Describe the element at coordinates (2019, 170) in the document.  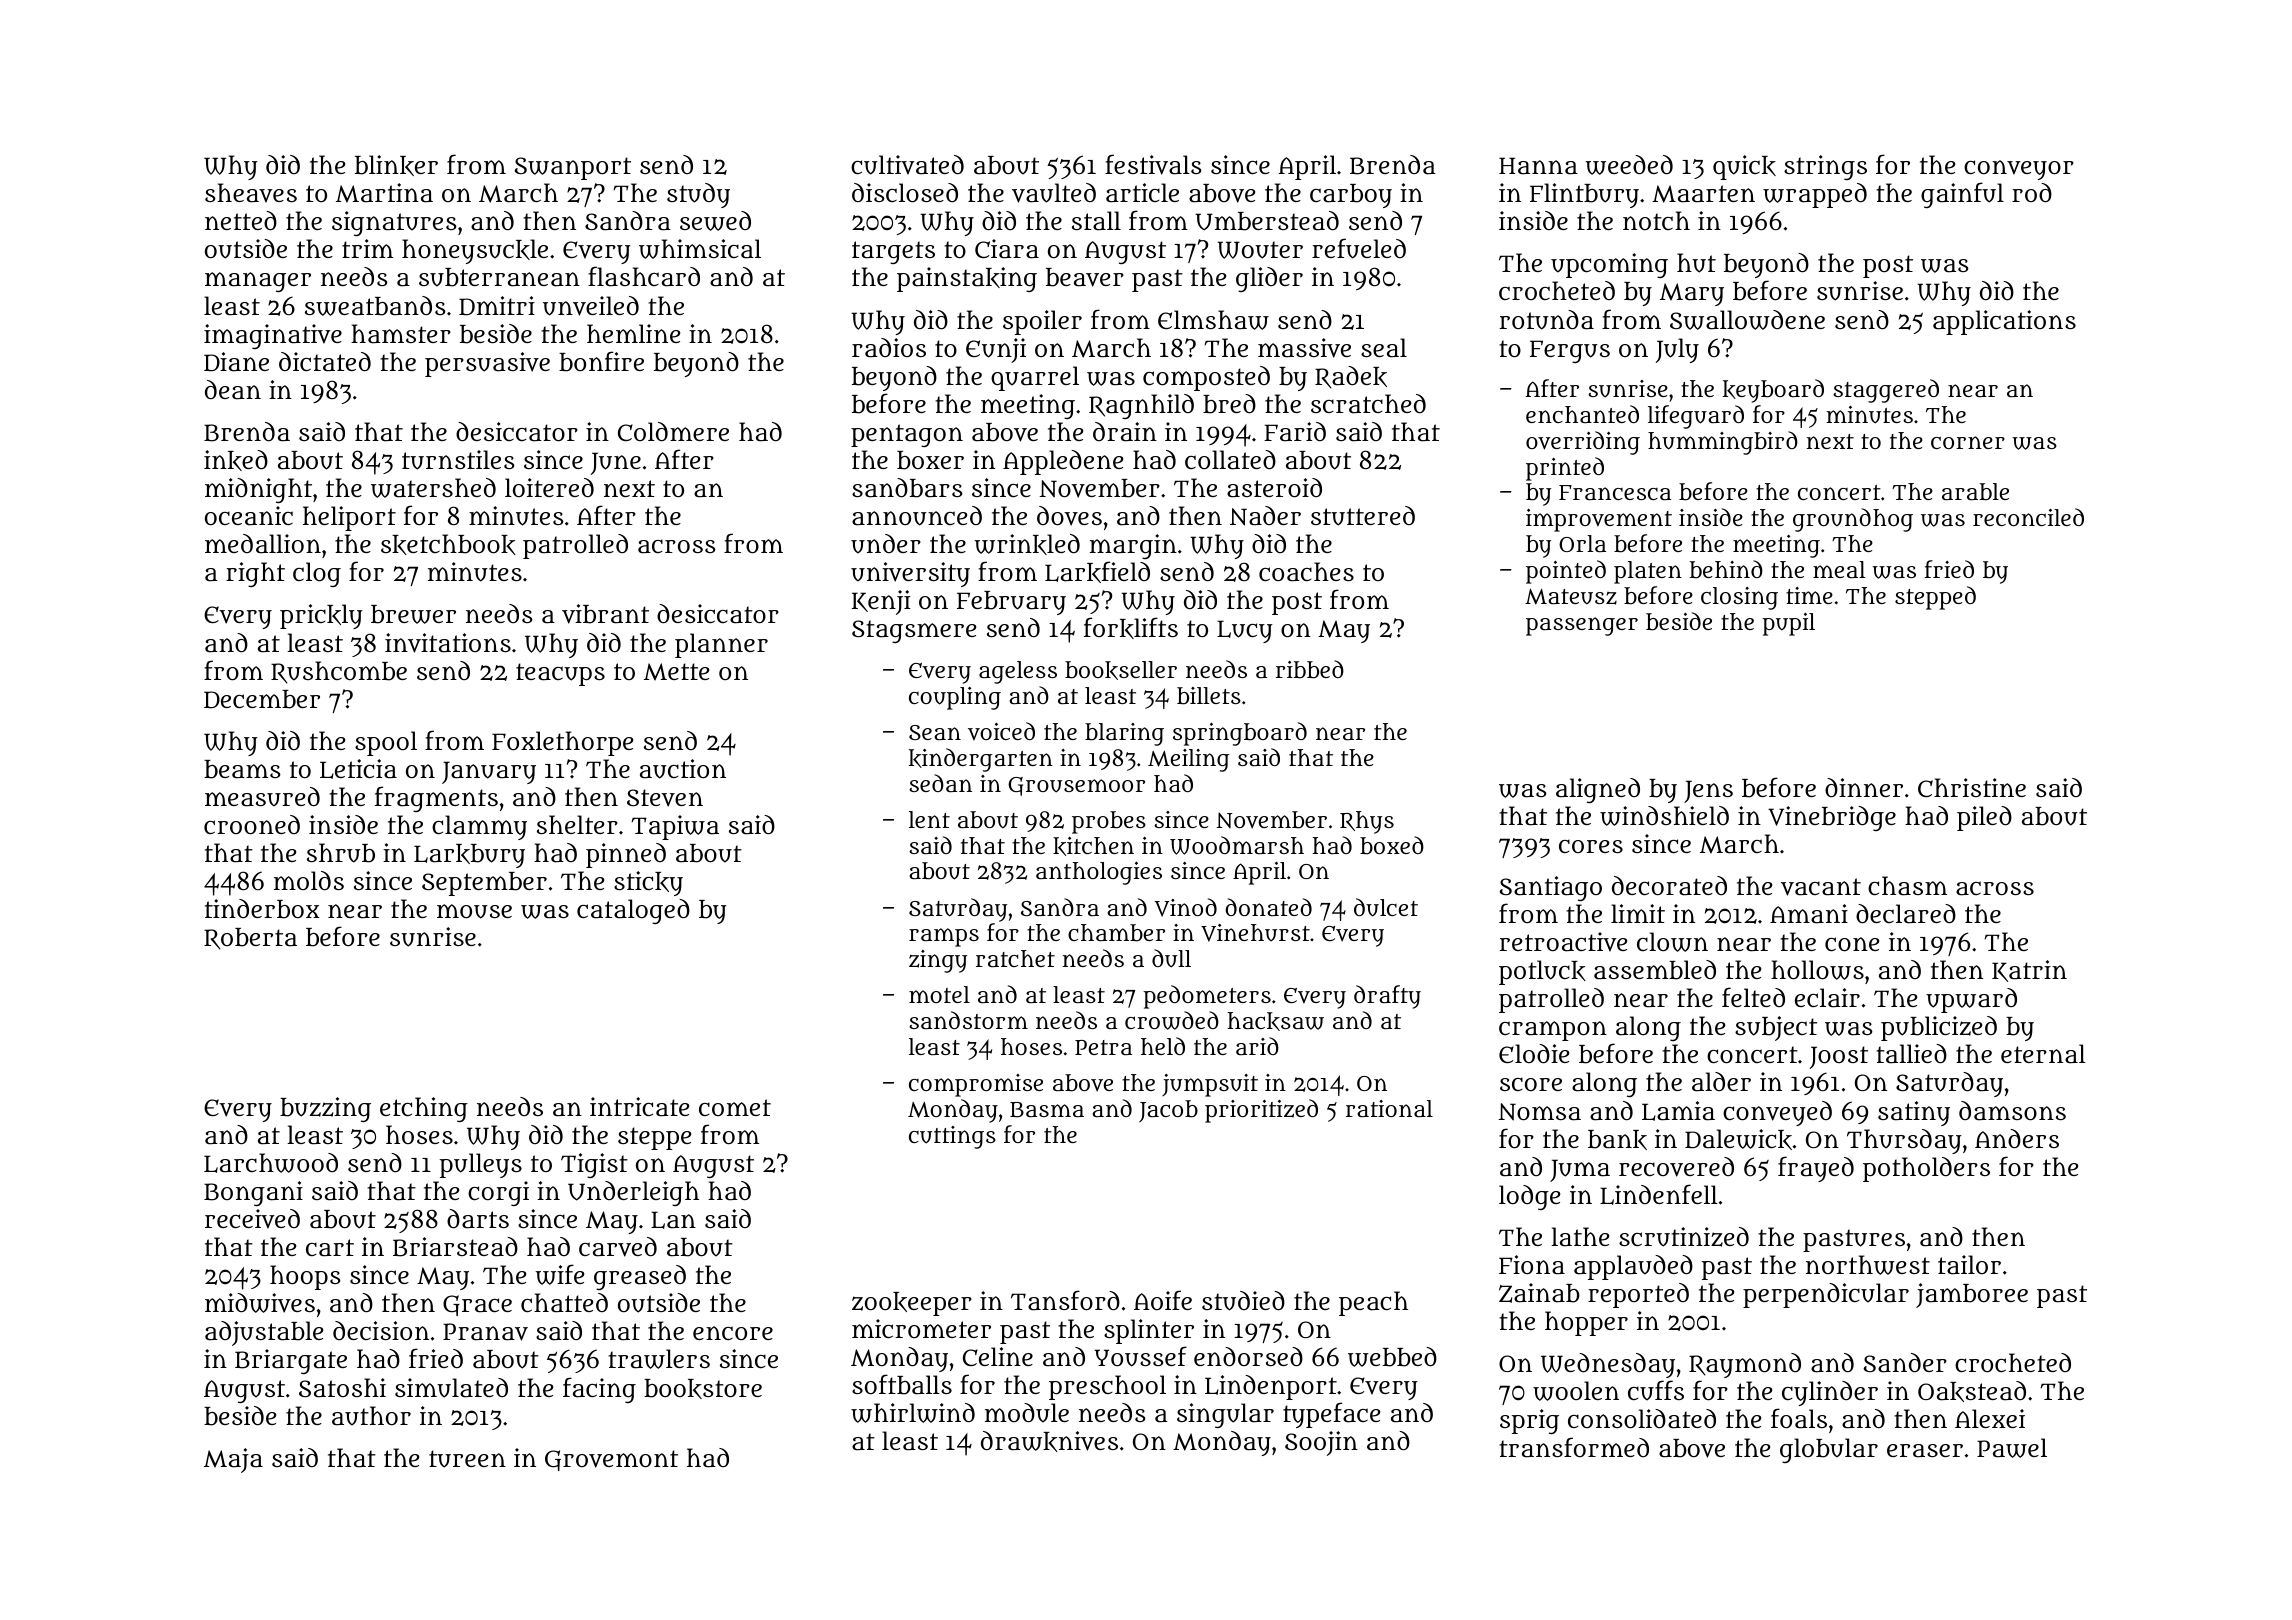
I see `conveyor` at that location.
